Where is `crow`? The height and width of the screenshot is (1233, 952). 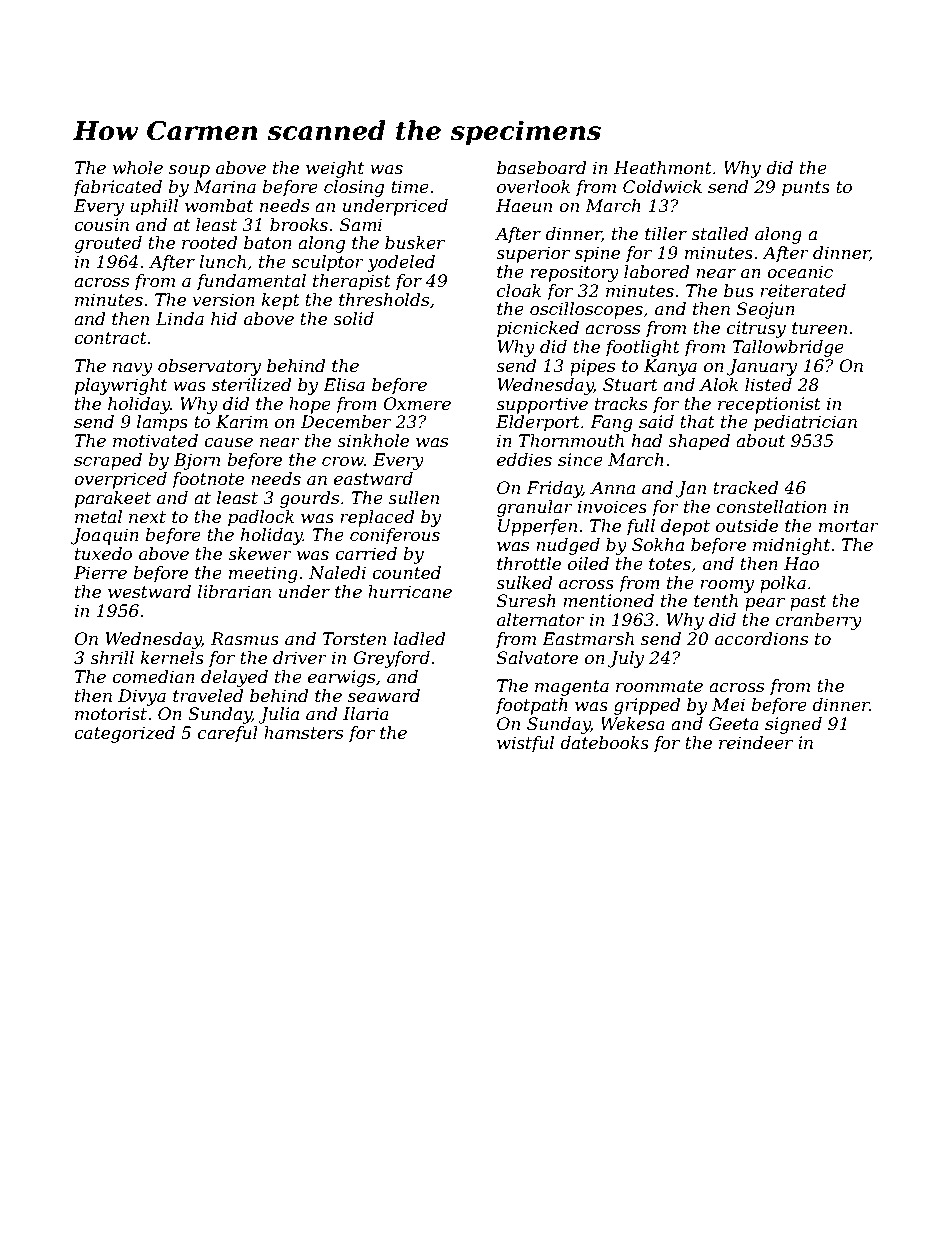 crow is located at coordinates (343, 461).
